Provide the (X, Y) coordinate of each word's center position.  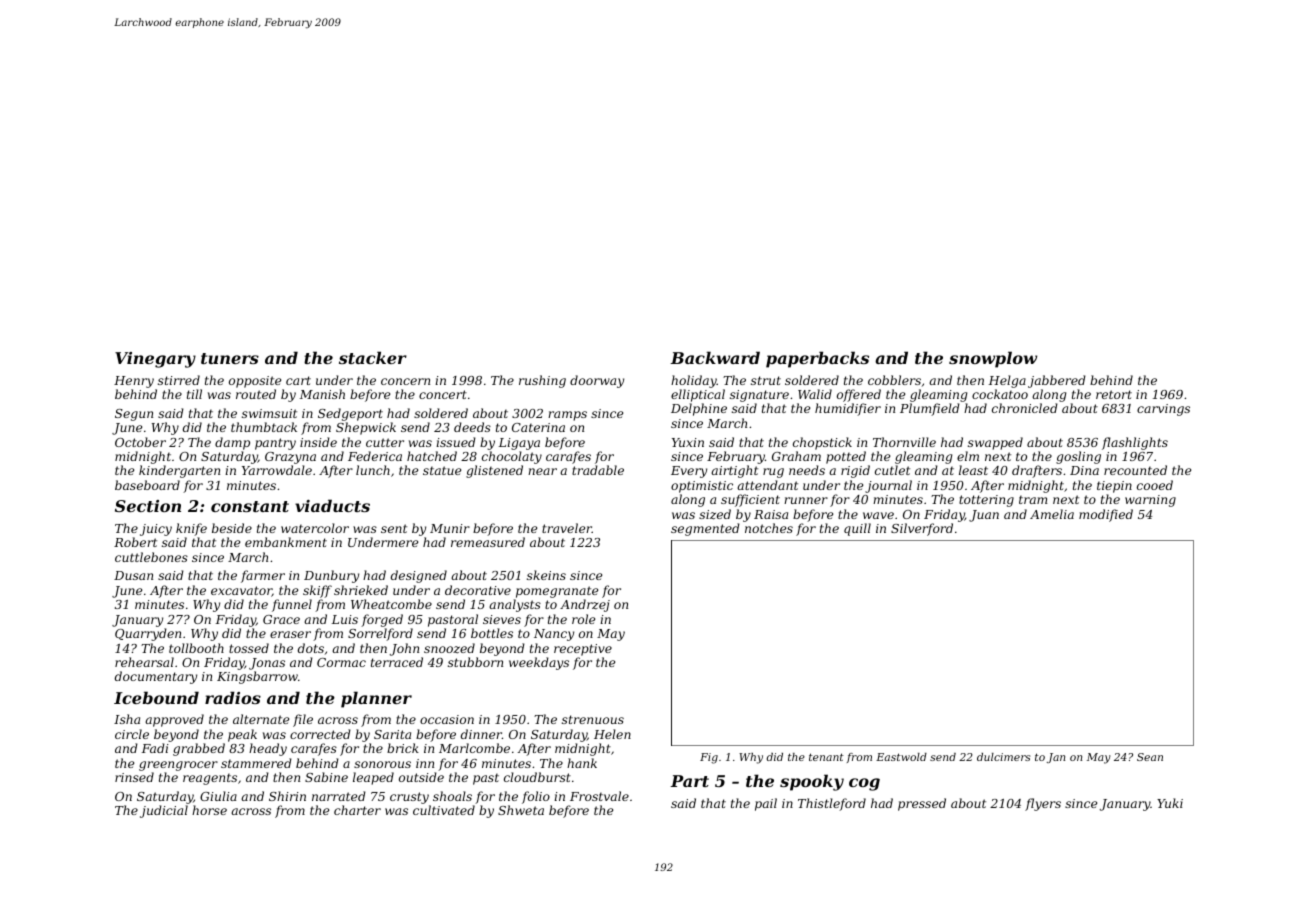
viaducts (332, 505)
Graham (796, 456)
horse (209, 810)
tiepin (1114, 487)
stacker (373, 357)
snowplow (993, 359)
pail (766, 804)
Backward (715, 357)
